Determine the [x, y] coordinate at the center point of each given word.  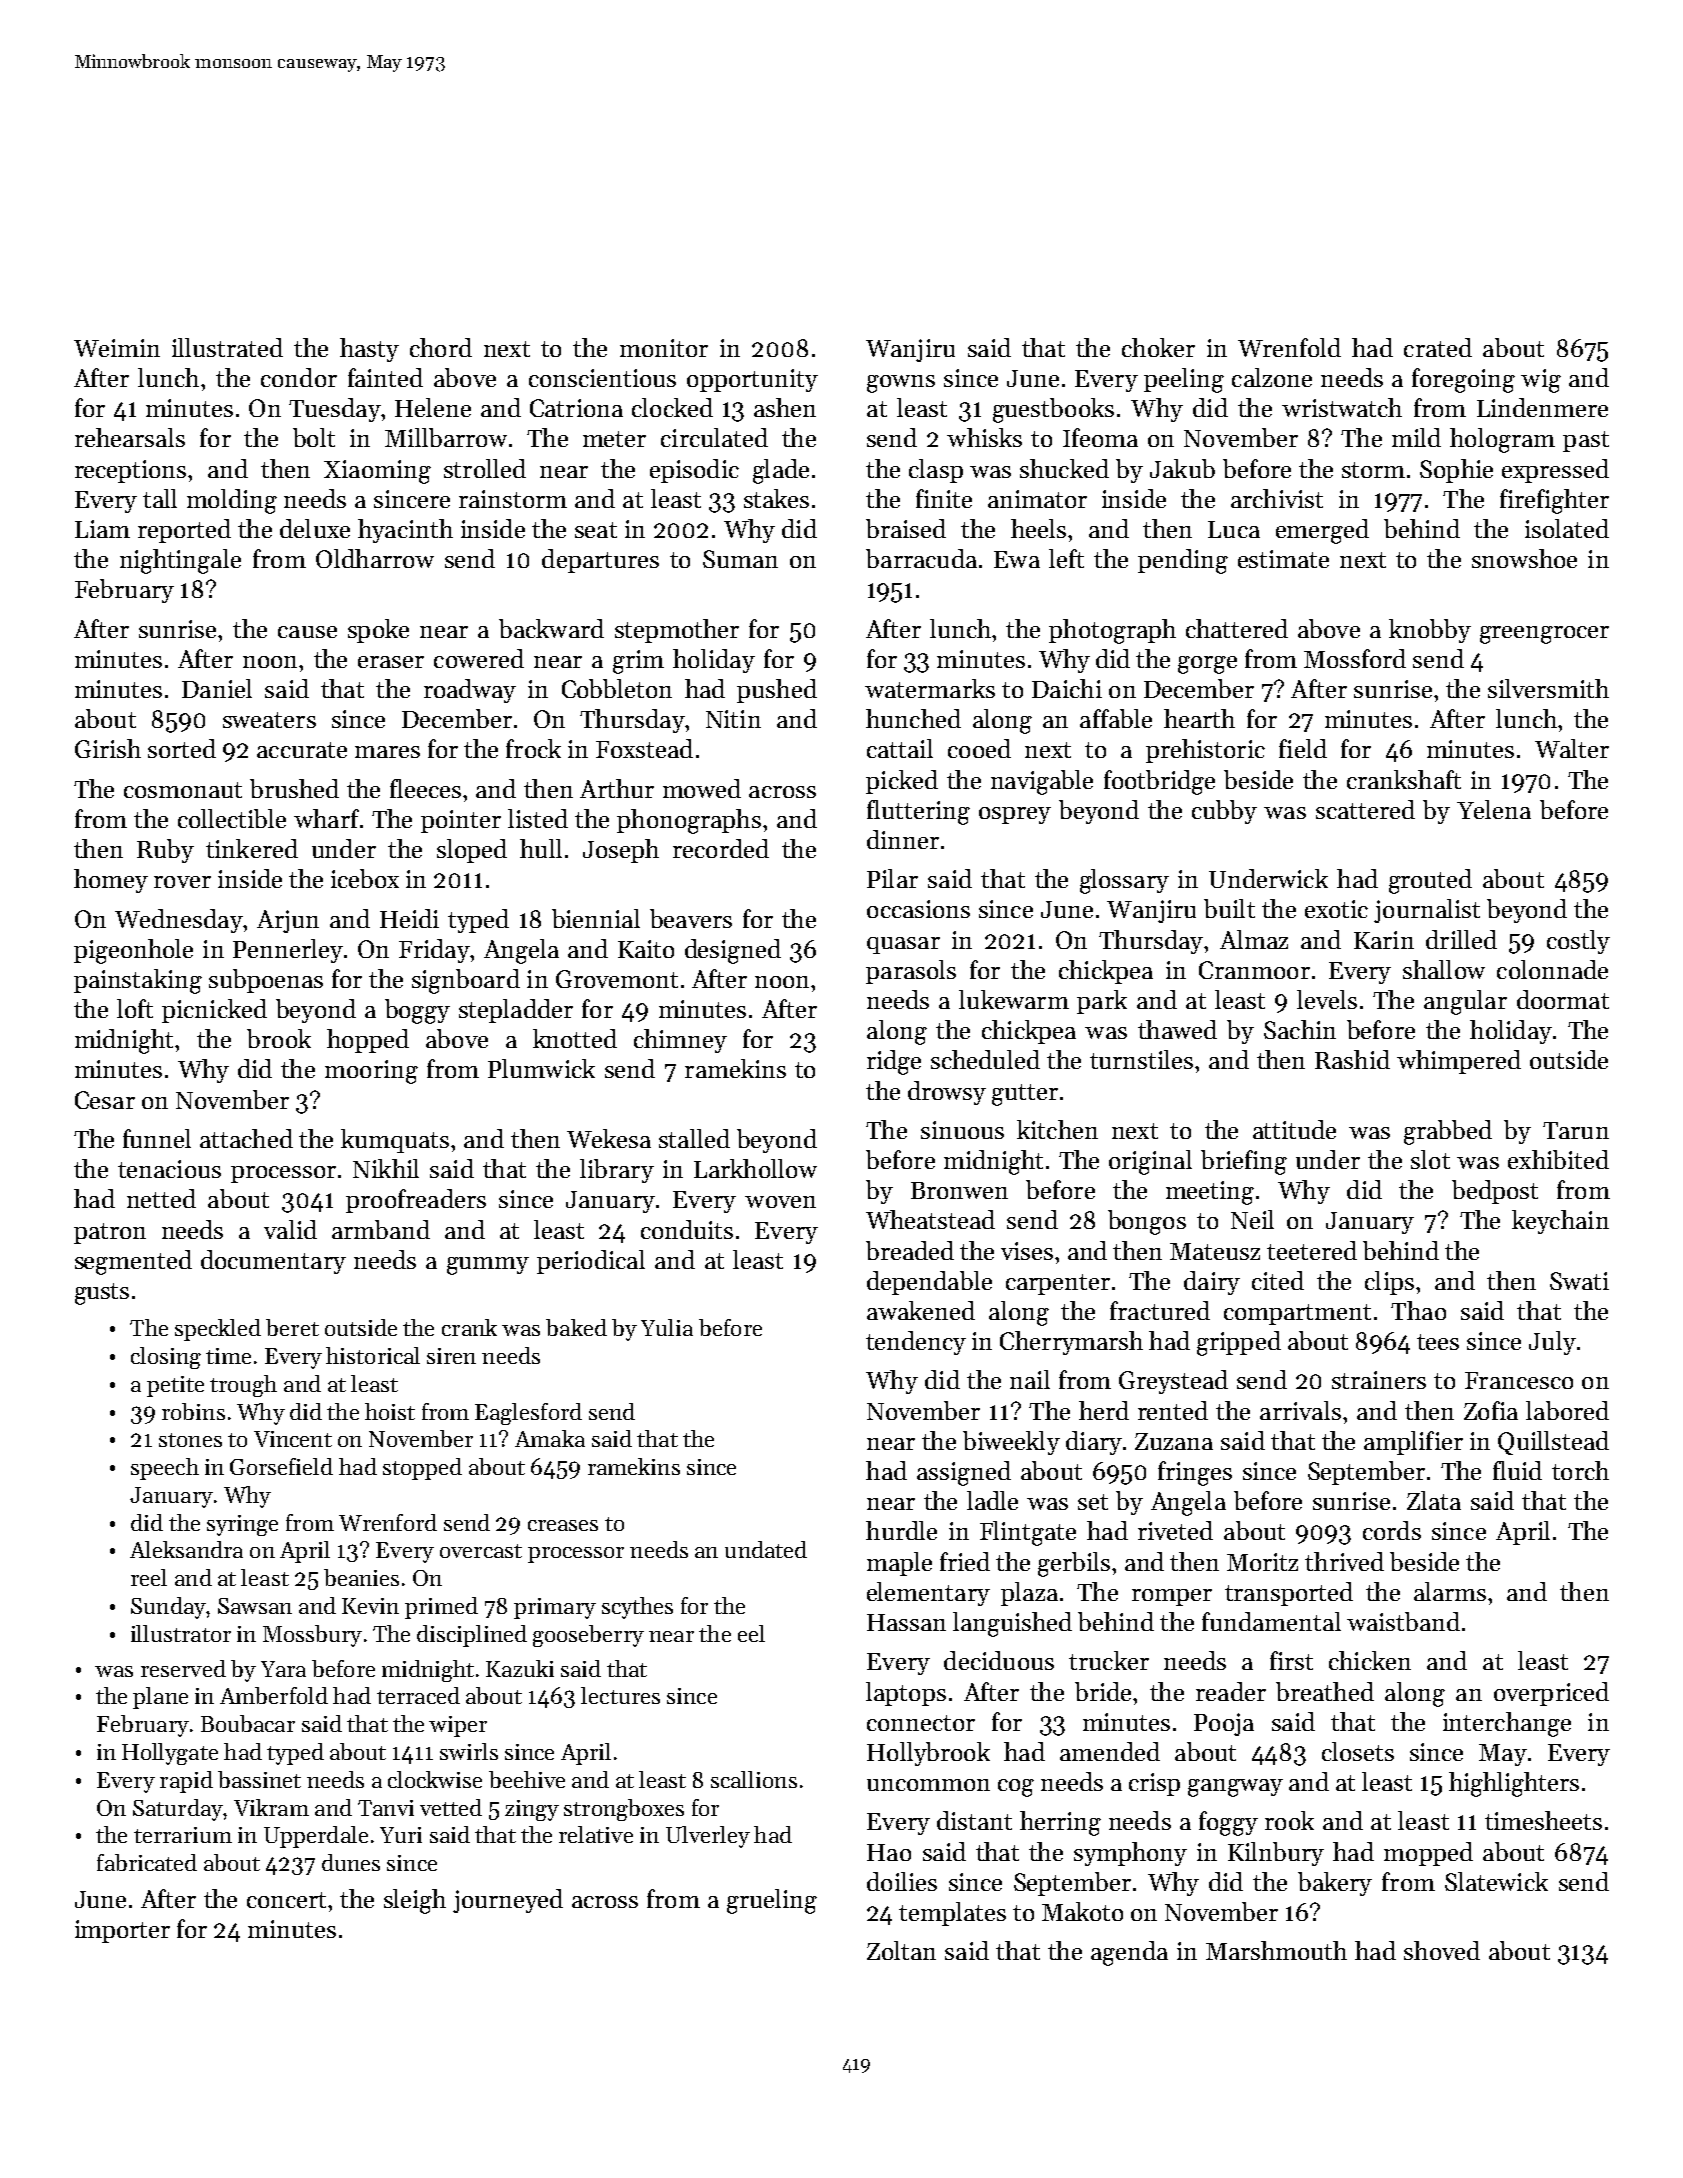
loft [135, 1008]
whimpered [1459, 1062]
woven [780, 1202]
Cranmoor [1254, 970]
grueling [772, 1901]
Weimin [117, 348]
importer [122, 1931]
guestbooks [1053, 410]
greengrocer [1544, 635]
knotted [575, 1038]
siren [451, 1356]
